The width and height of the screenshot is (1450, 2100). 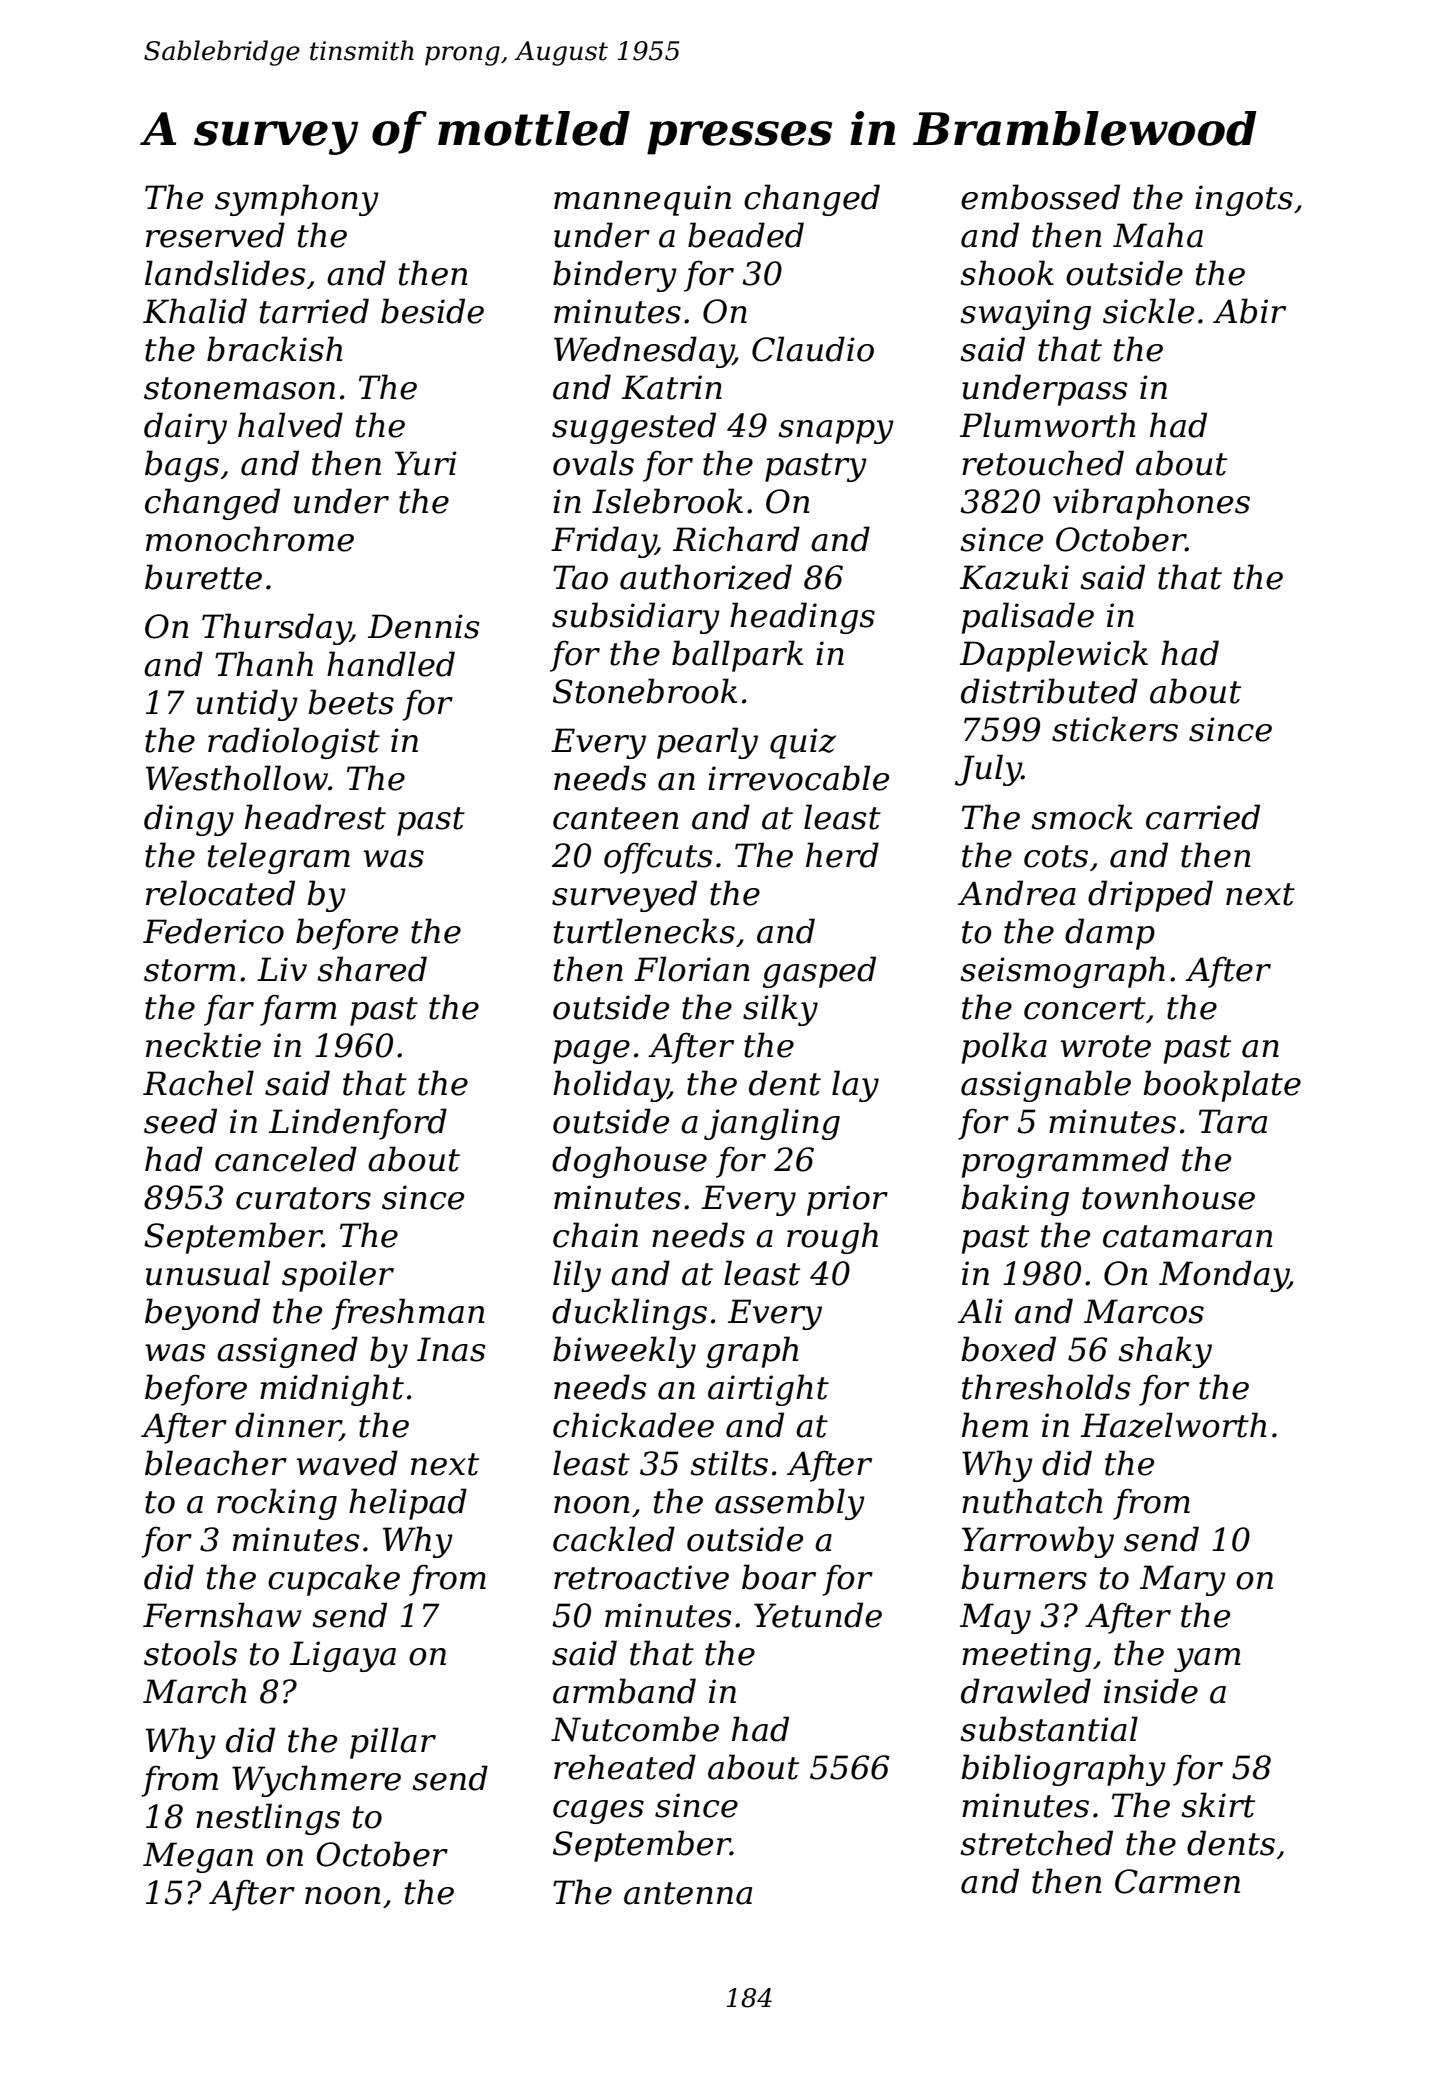 What do you see at coordinates (595, 1235) in the screenshot?
I see `chain` at bounding box center [595, 1235].
